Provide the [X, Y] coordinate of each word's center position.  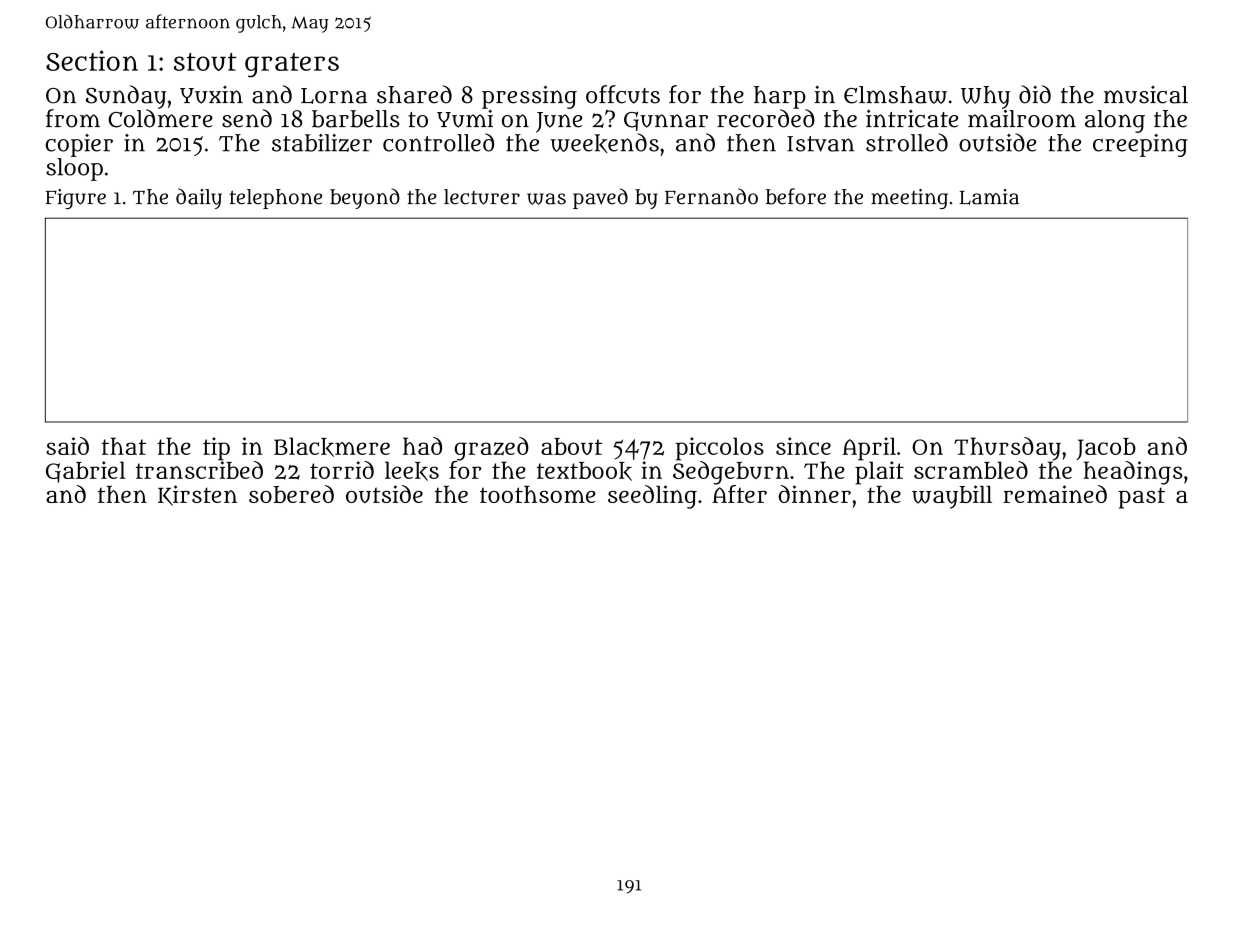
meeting [909, 199]
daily [199, 198]
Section [92, 60]
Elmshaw [895, 95]
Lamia [989, 197]
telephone [275, 199]
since [803, 446]
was [546, 199]
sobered [291, 494]
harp [780, 97]
